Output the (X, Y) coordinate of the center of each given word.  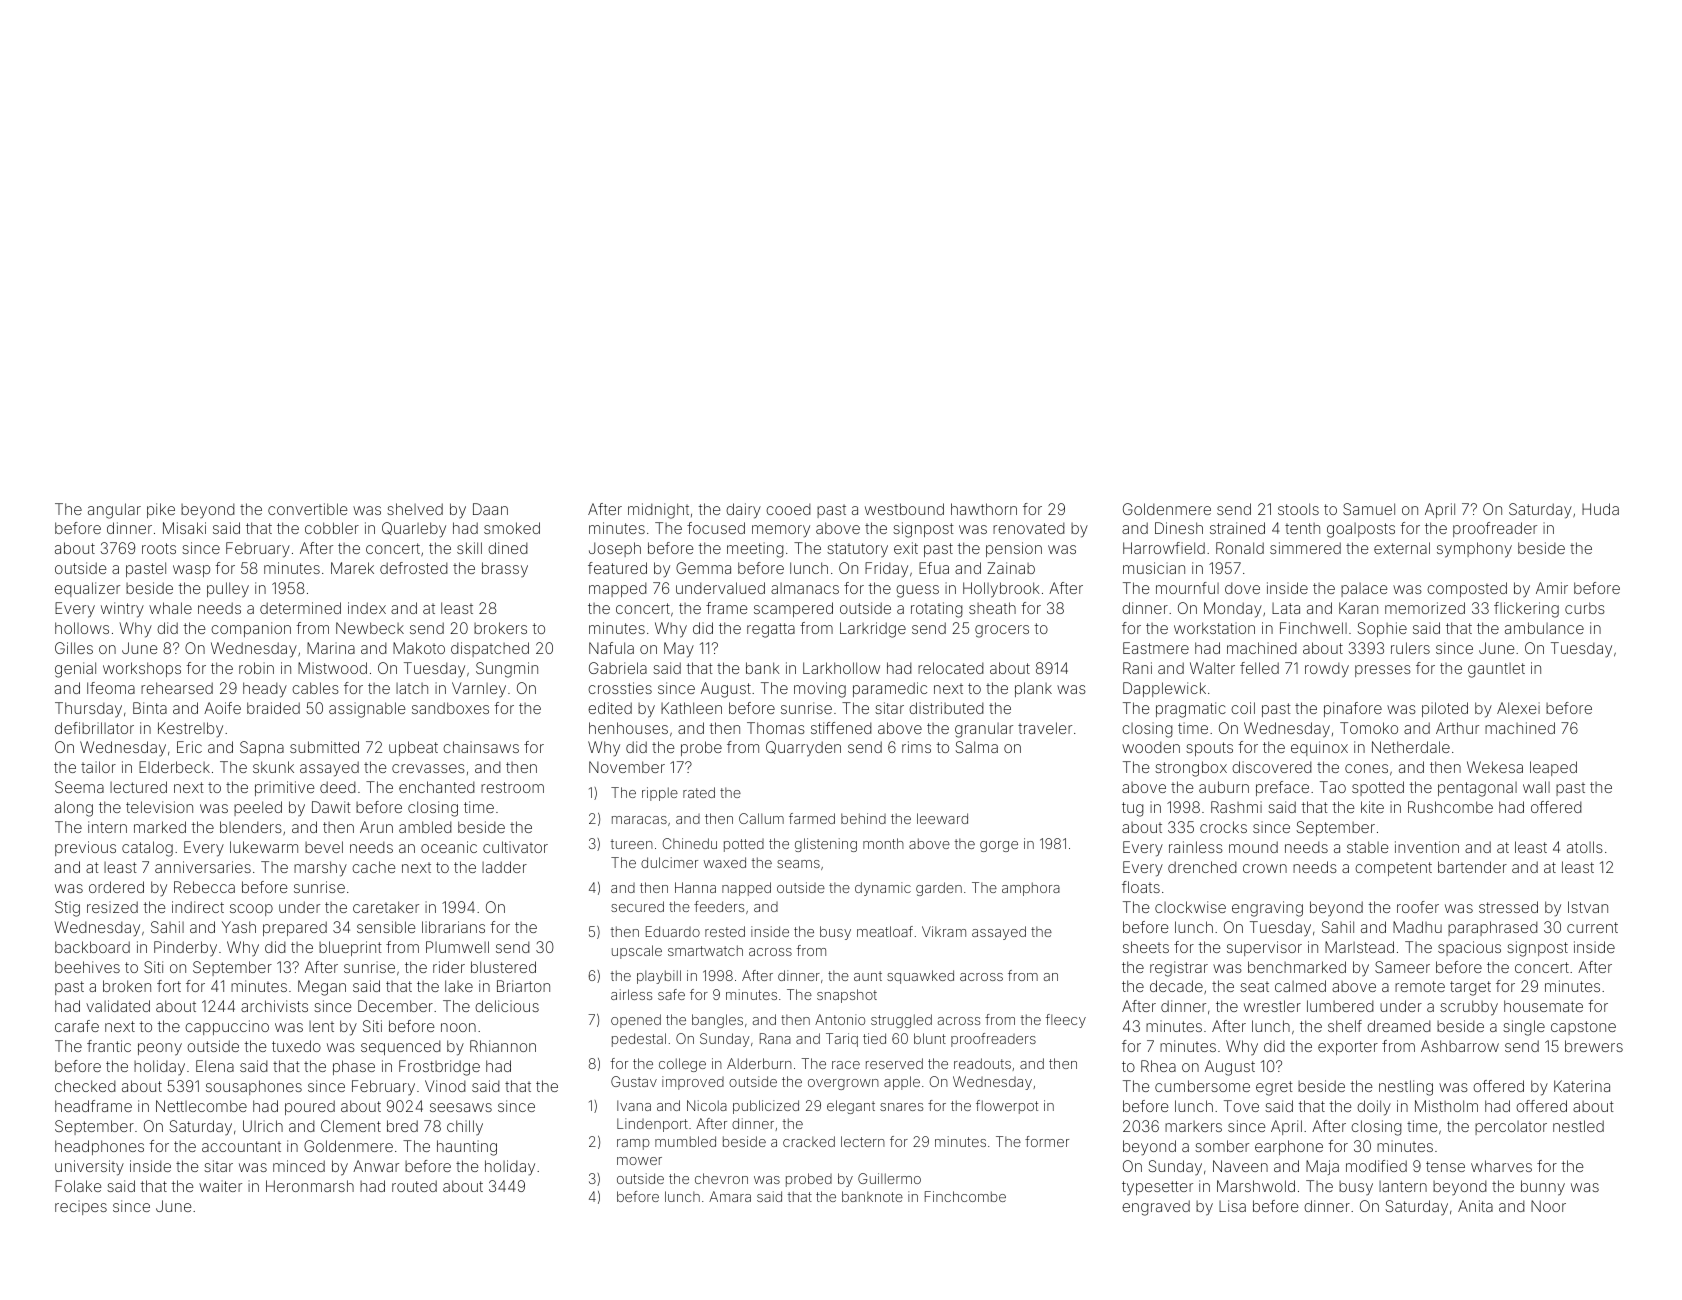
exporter (1348, 1048)
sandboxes (450, 708)
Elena (215, 1066)
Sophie (1382, 629)
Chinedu (689, 843)
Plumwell (457, 947)
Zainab (1011, 568)
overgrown (843, 1084)
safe (671, 994)
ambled (425, 827)
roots (159, 548)
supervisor (1264, 948)
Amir (1552, 588)
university (89, 1168)
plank (1033, 689)
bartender (1472, 867)
